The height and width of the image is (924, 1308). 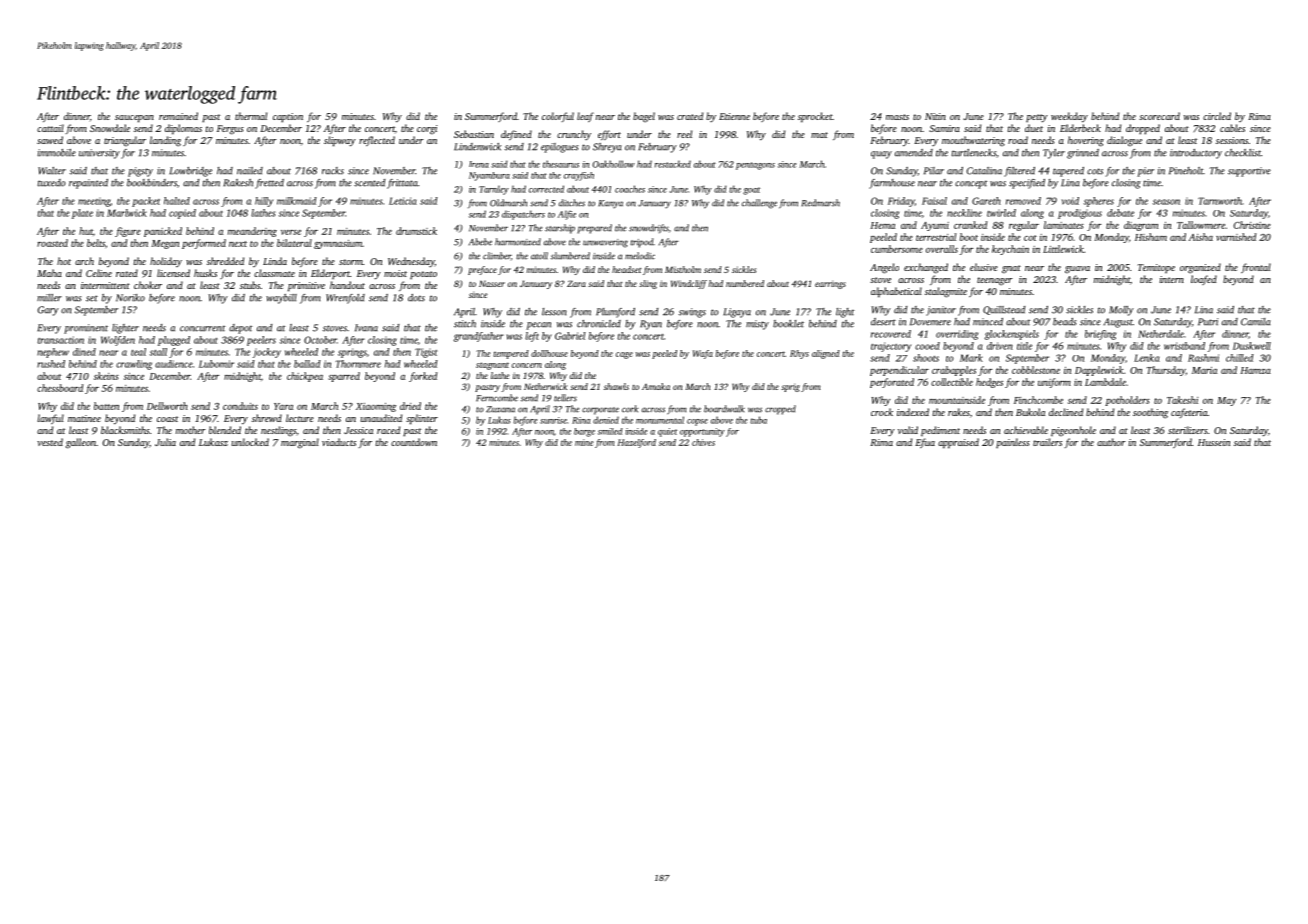 I want to click on chessboard, so click(x=60, y=388).
